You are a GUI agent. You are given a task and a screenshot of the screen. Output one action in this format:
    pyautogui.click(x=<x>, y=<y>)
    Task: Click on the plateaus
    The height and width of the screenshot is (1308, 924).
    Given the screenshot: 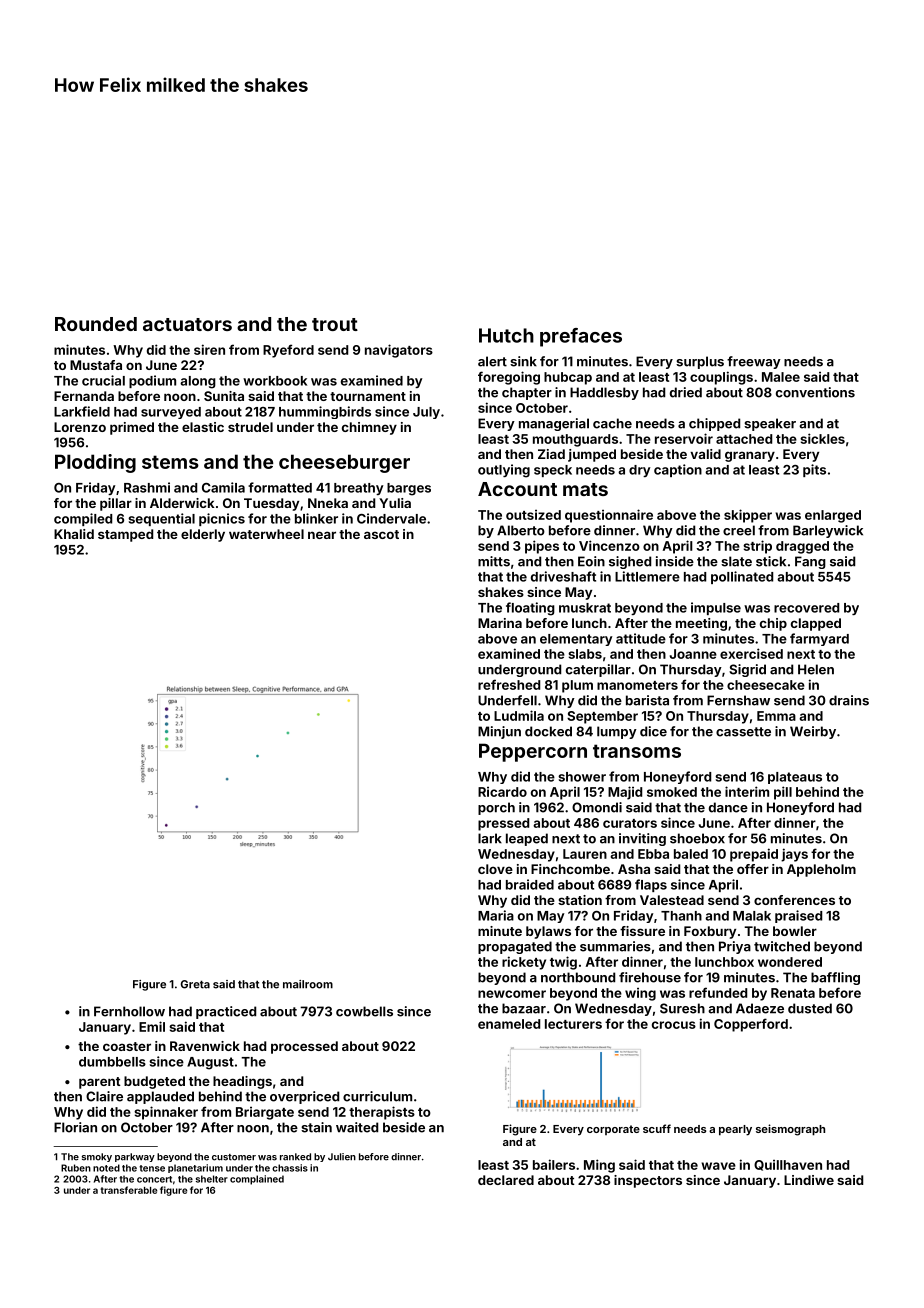 What is the action you would take?
    pyautogui.click(x=795, y=778)
